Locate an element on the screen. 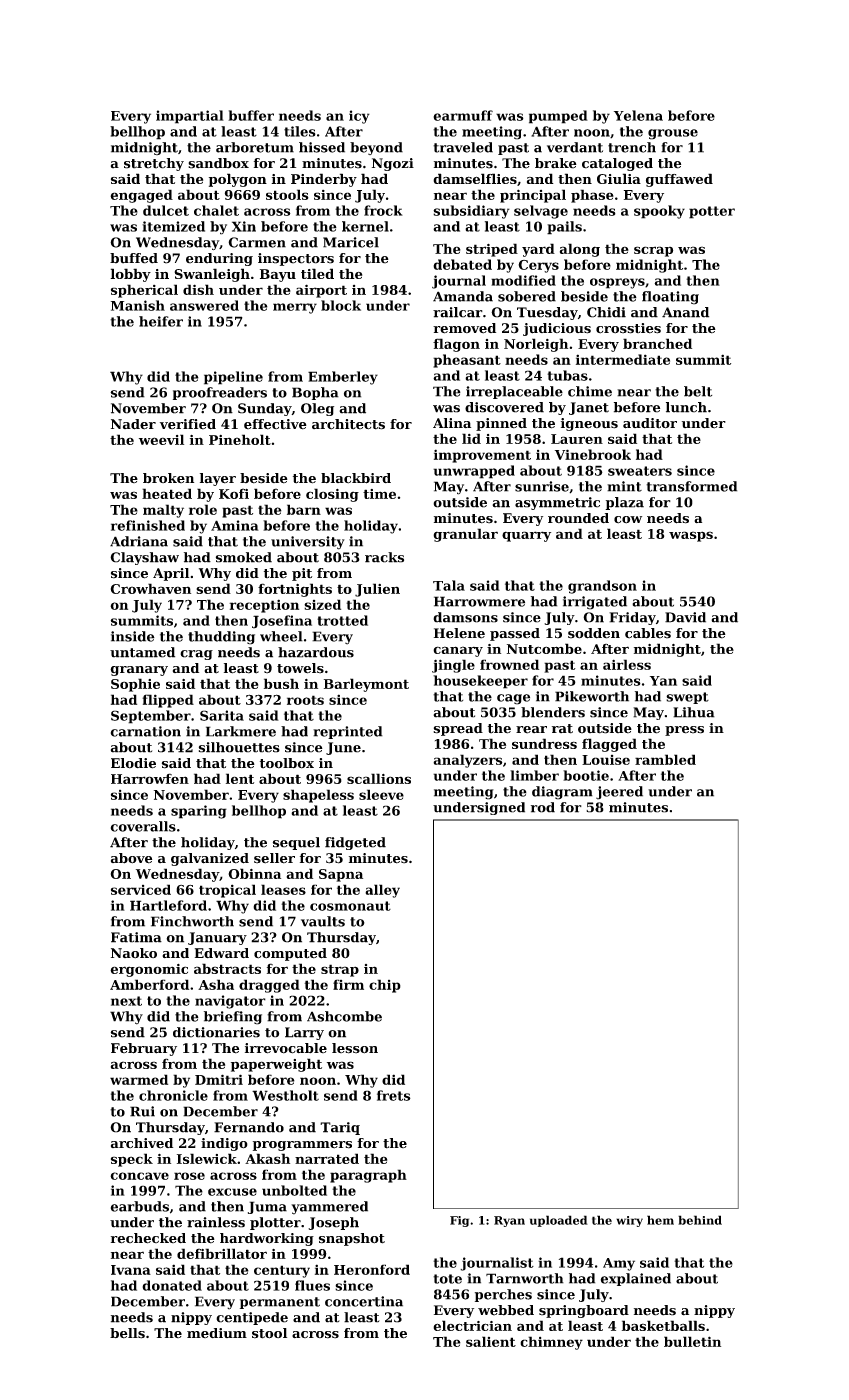 Image resolution: width=849 pixels, height=1400 pixels. sleeve is located at coordinates (381, 794).
